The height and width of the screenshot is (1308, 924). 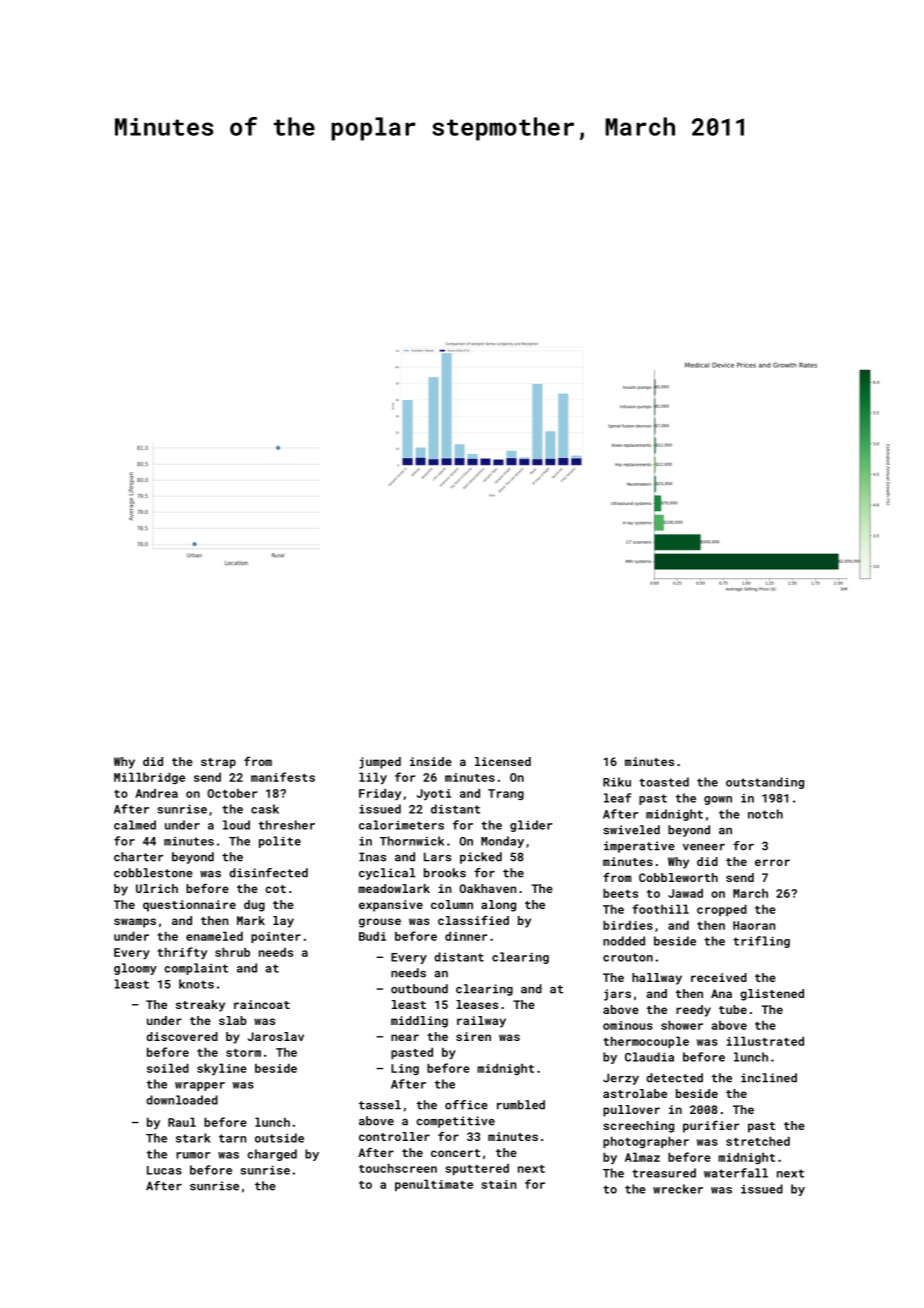 What do you see at coordinates (664, 782) in the screenshot?
I see `toasted` at bounding box center [664, 782].
